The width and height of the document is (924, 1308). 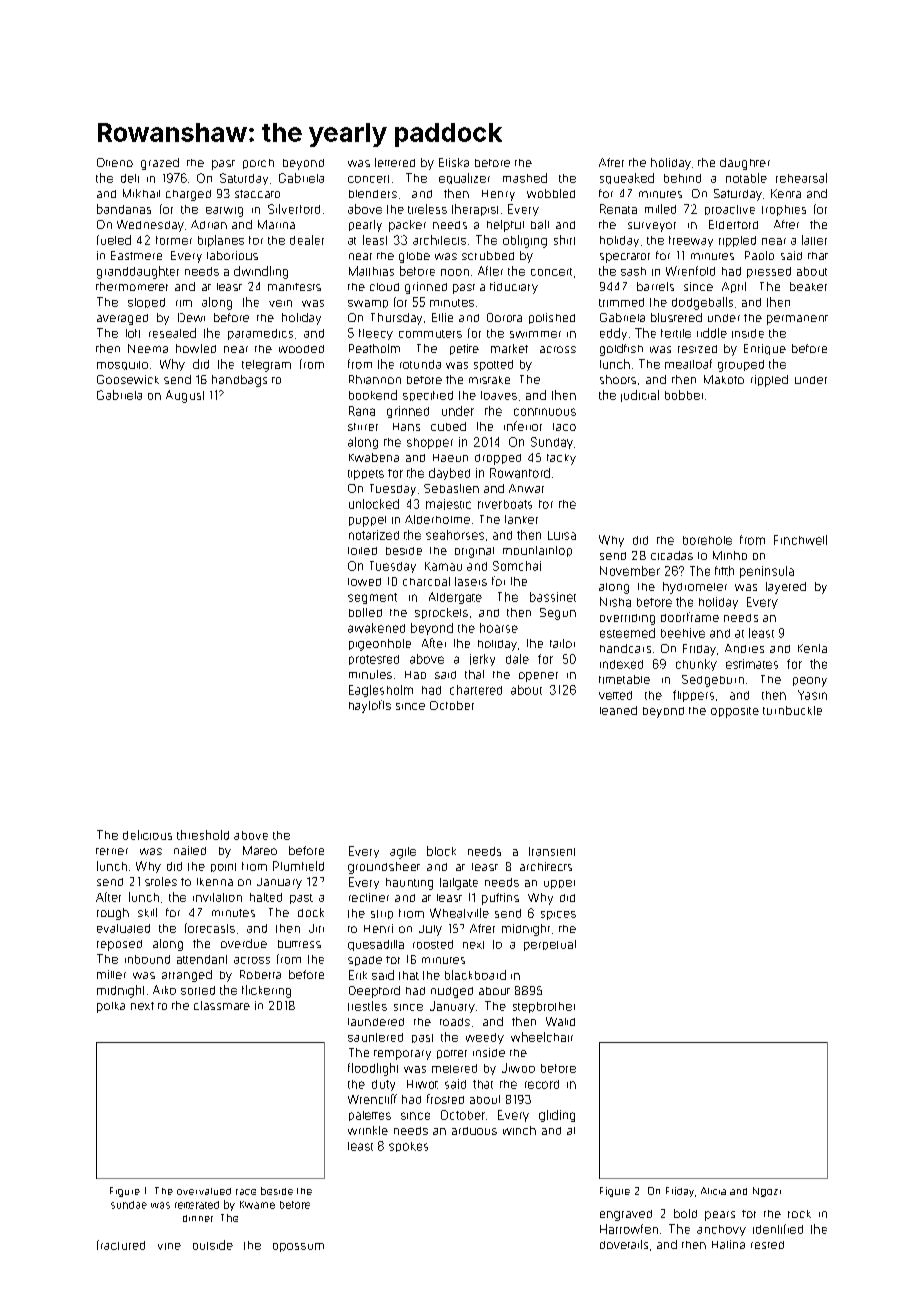 I want to click on opposite, so click(x=735, y=712).
